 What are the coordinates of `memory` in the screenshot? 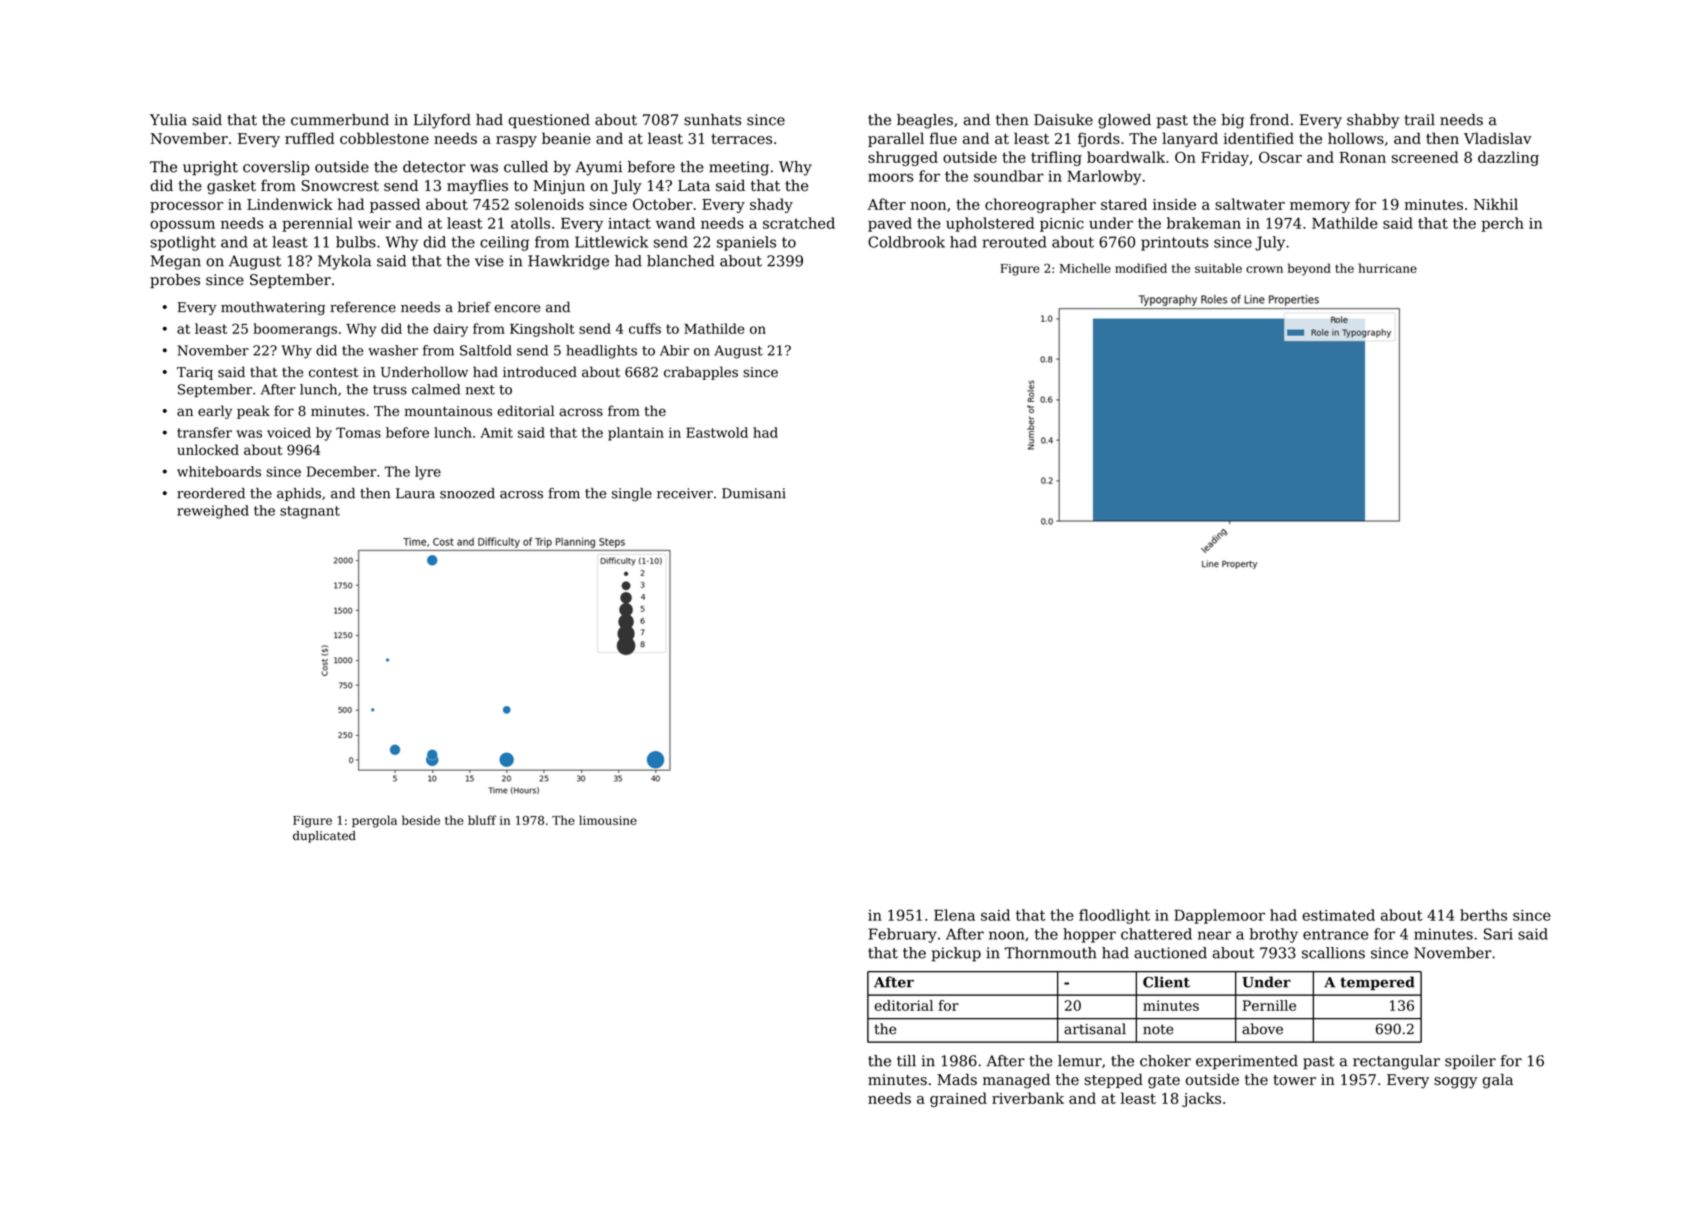 It's located at (1320, 207).
